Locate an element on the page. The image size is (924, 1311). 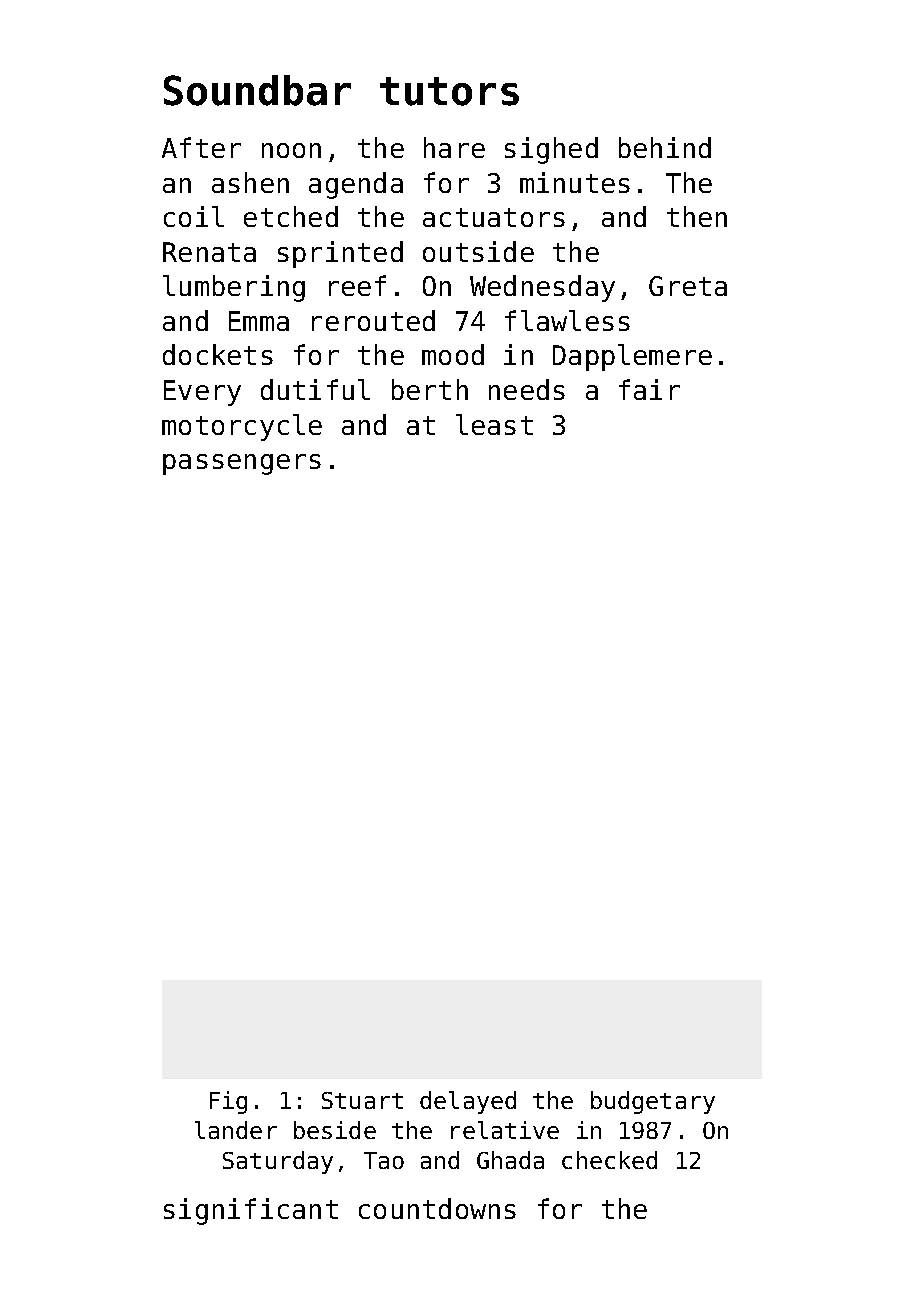
fair is located at coordinates (649, 389).
